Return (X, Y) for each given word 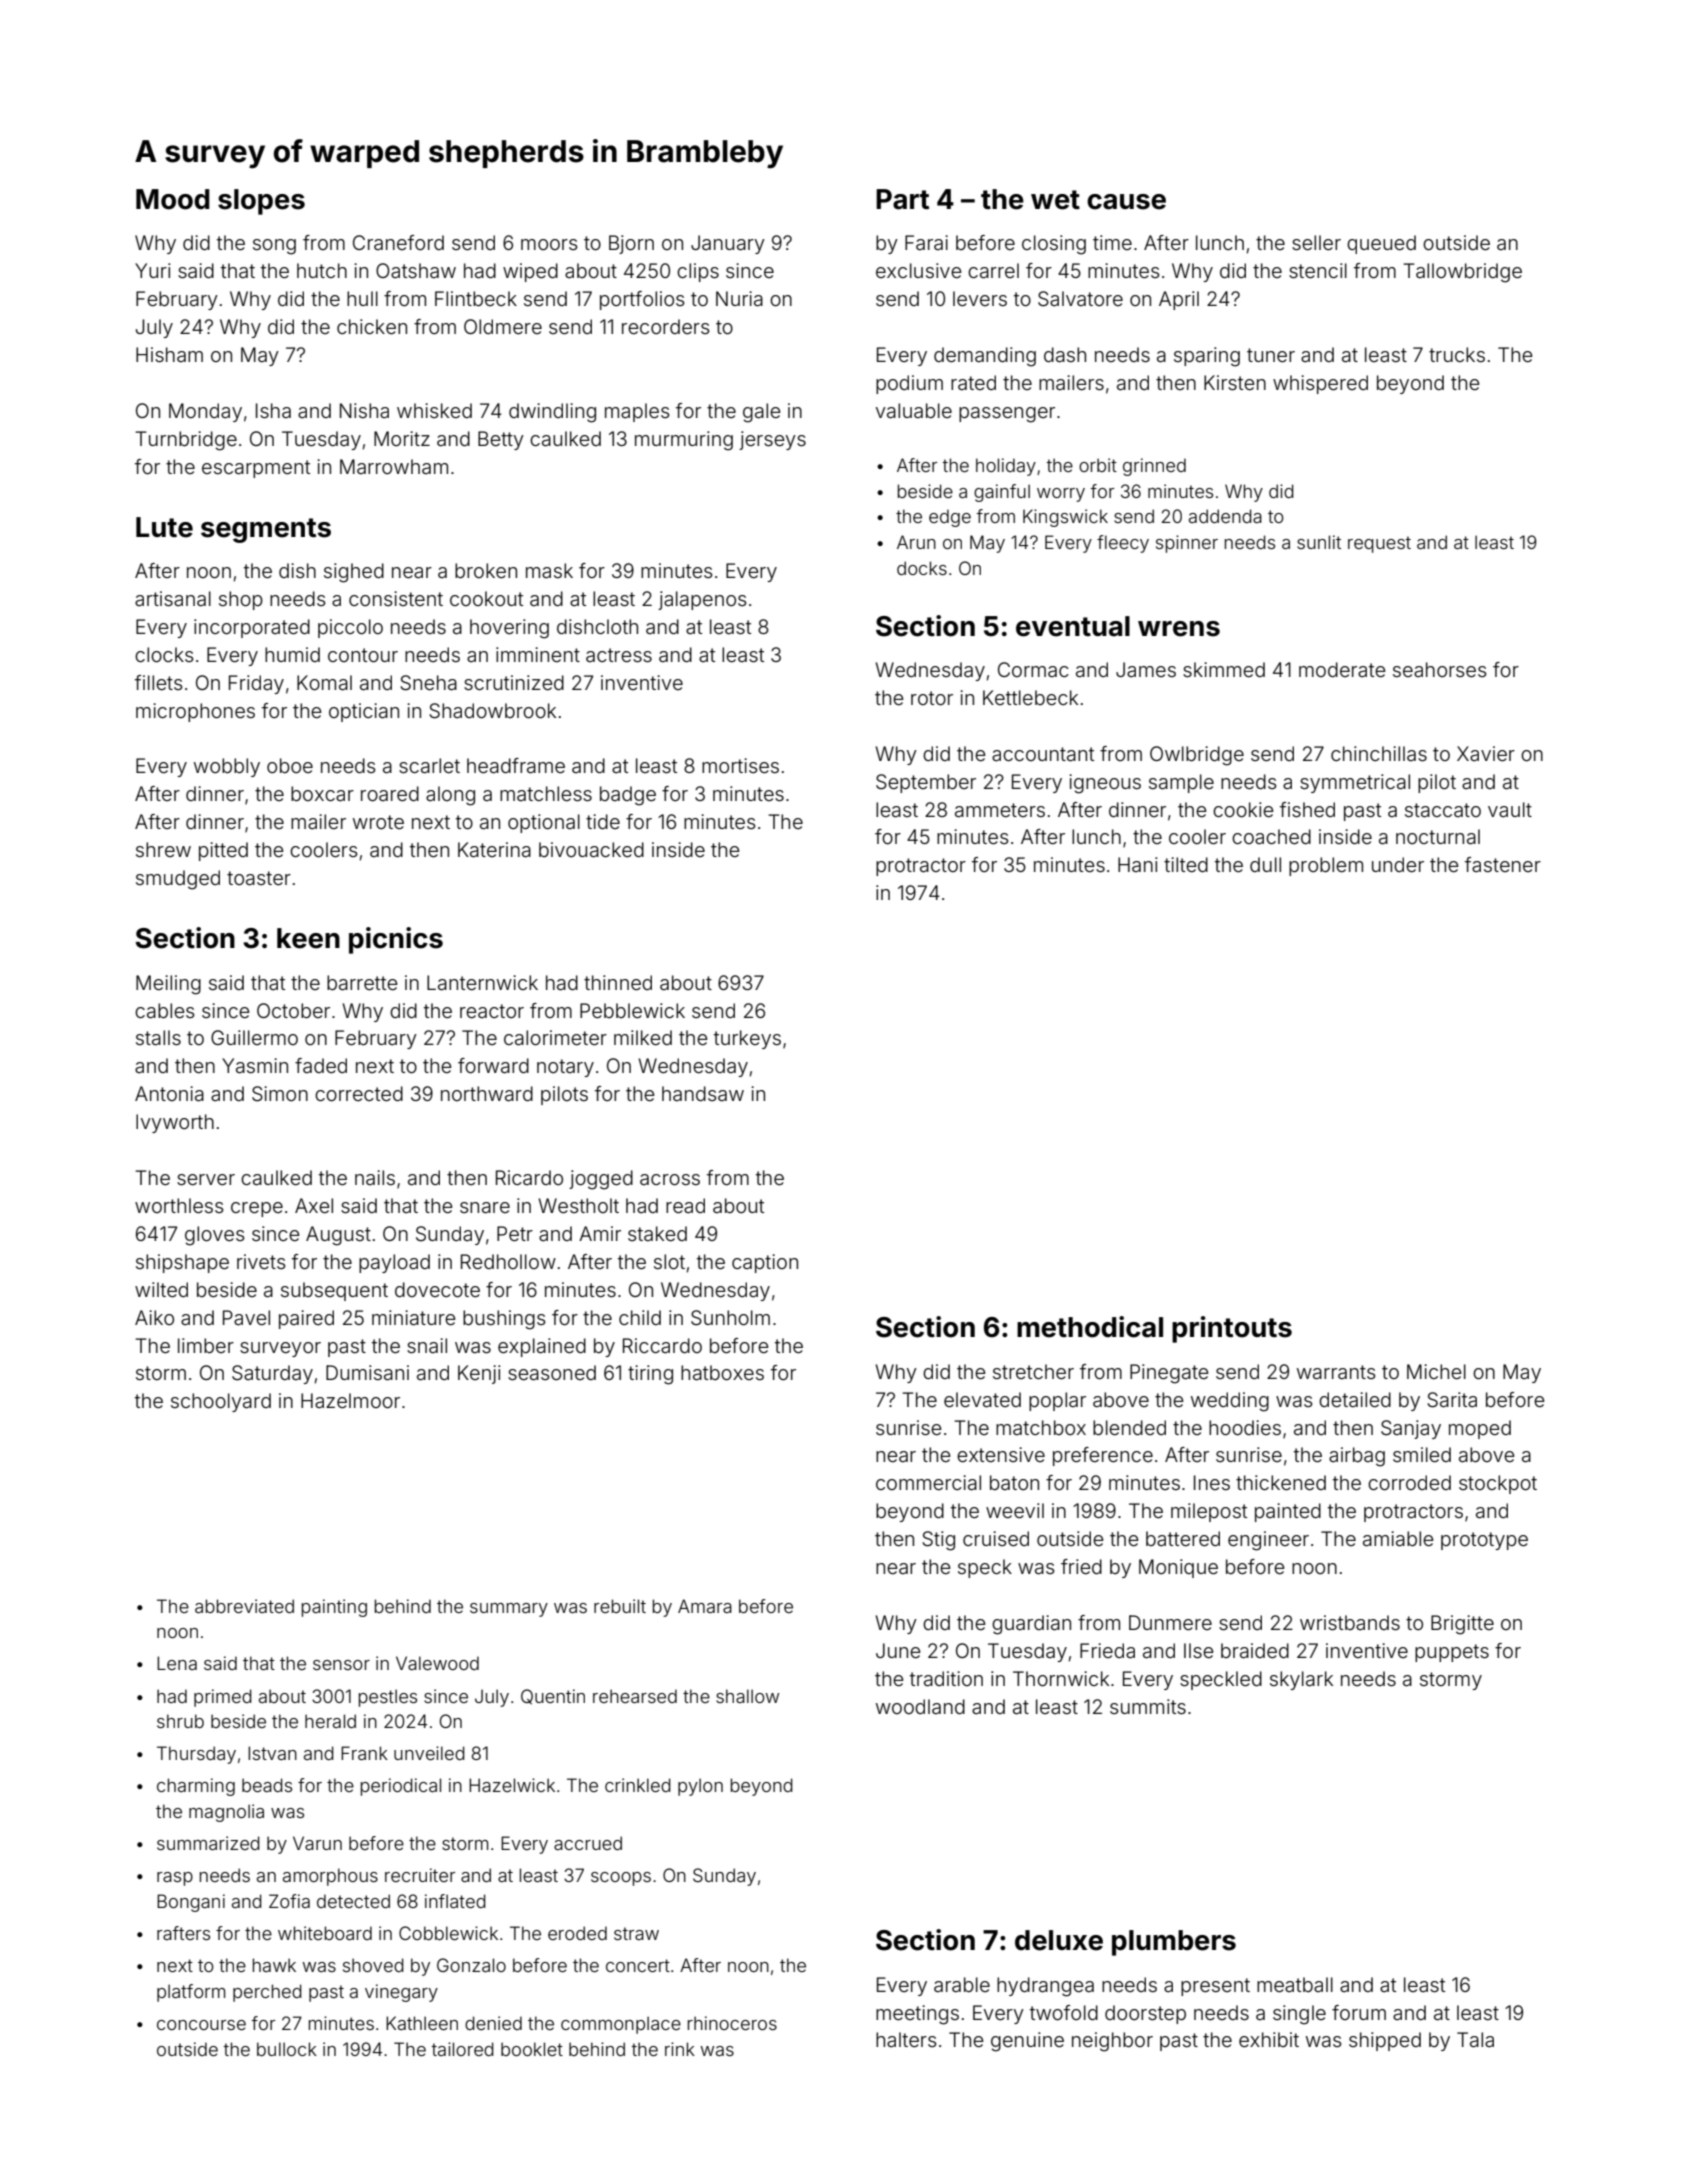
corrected (359, 1093)
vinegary (401, 1993)
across (670, 1179)
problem (1326, 866)
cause (1126, 202)
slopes (261, 202)
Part (902, 199)
